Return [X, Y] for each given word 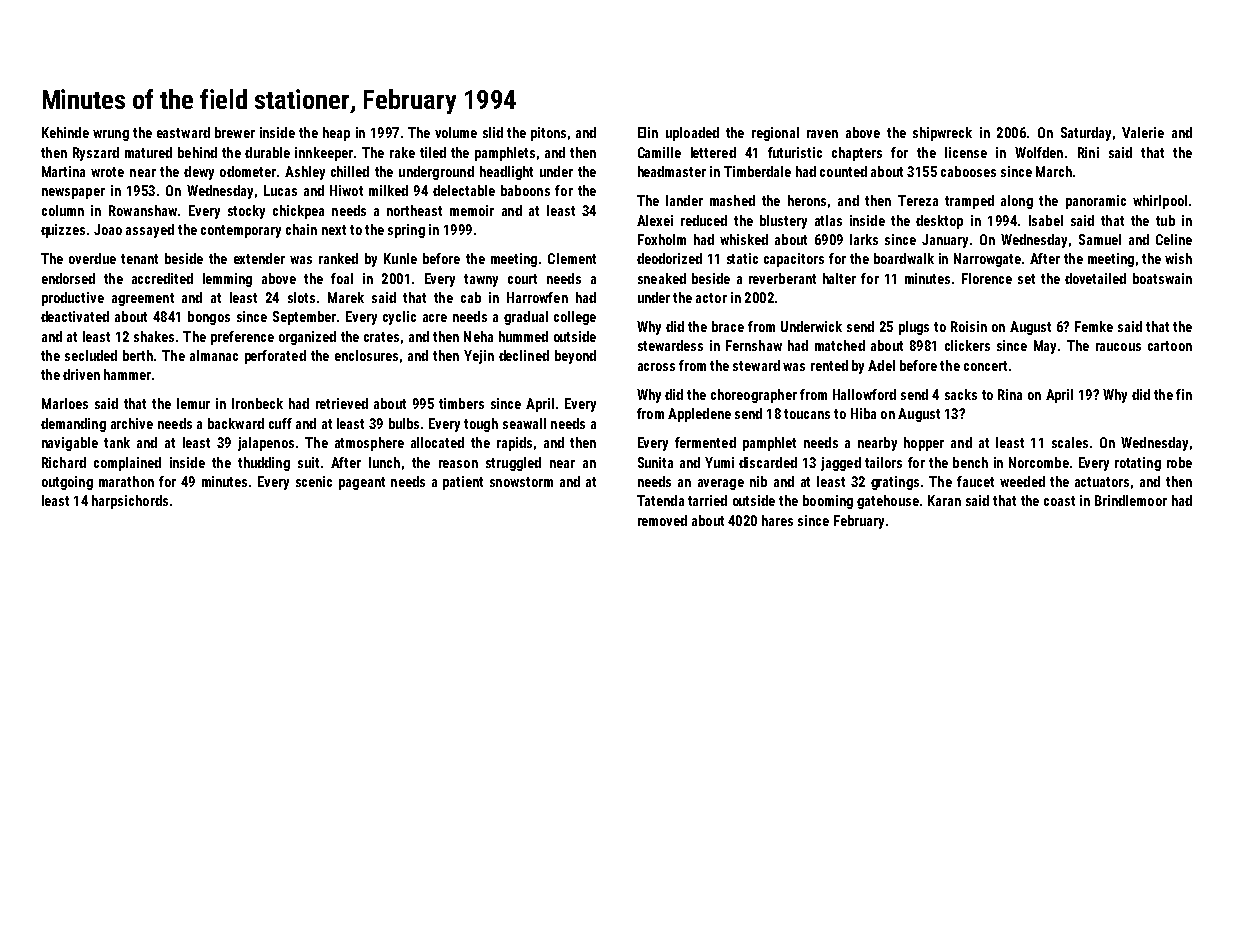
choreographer [754, 396]
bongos [209, 318]
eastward [183, 132]
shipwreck [942, 134]
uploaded [692, 134]
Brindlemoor [1131, 500]
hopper [924, 444]
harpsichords [130, 502]
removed [662, 520]
